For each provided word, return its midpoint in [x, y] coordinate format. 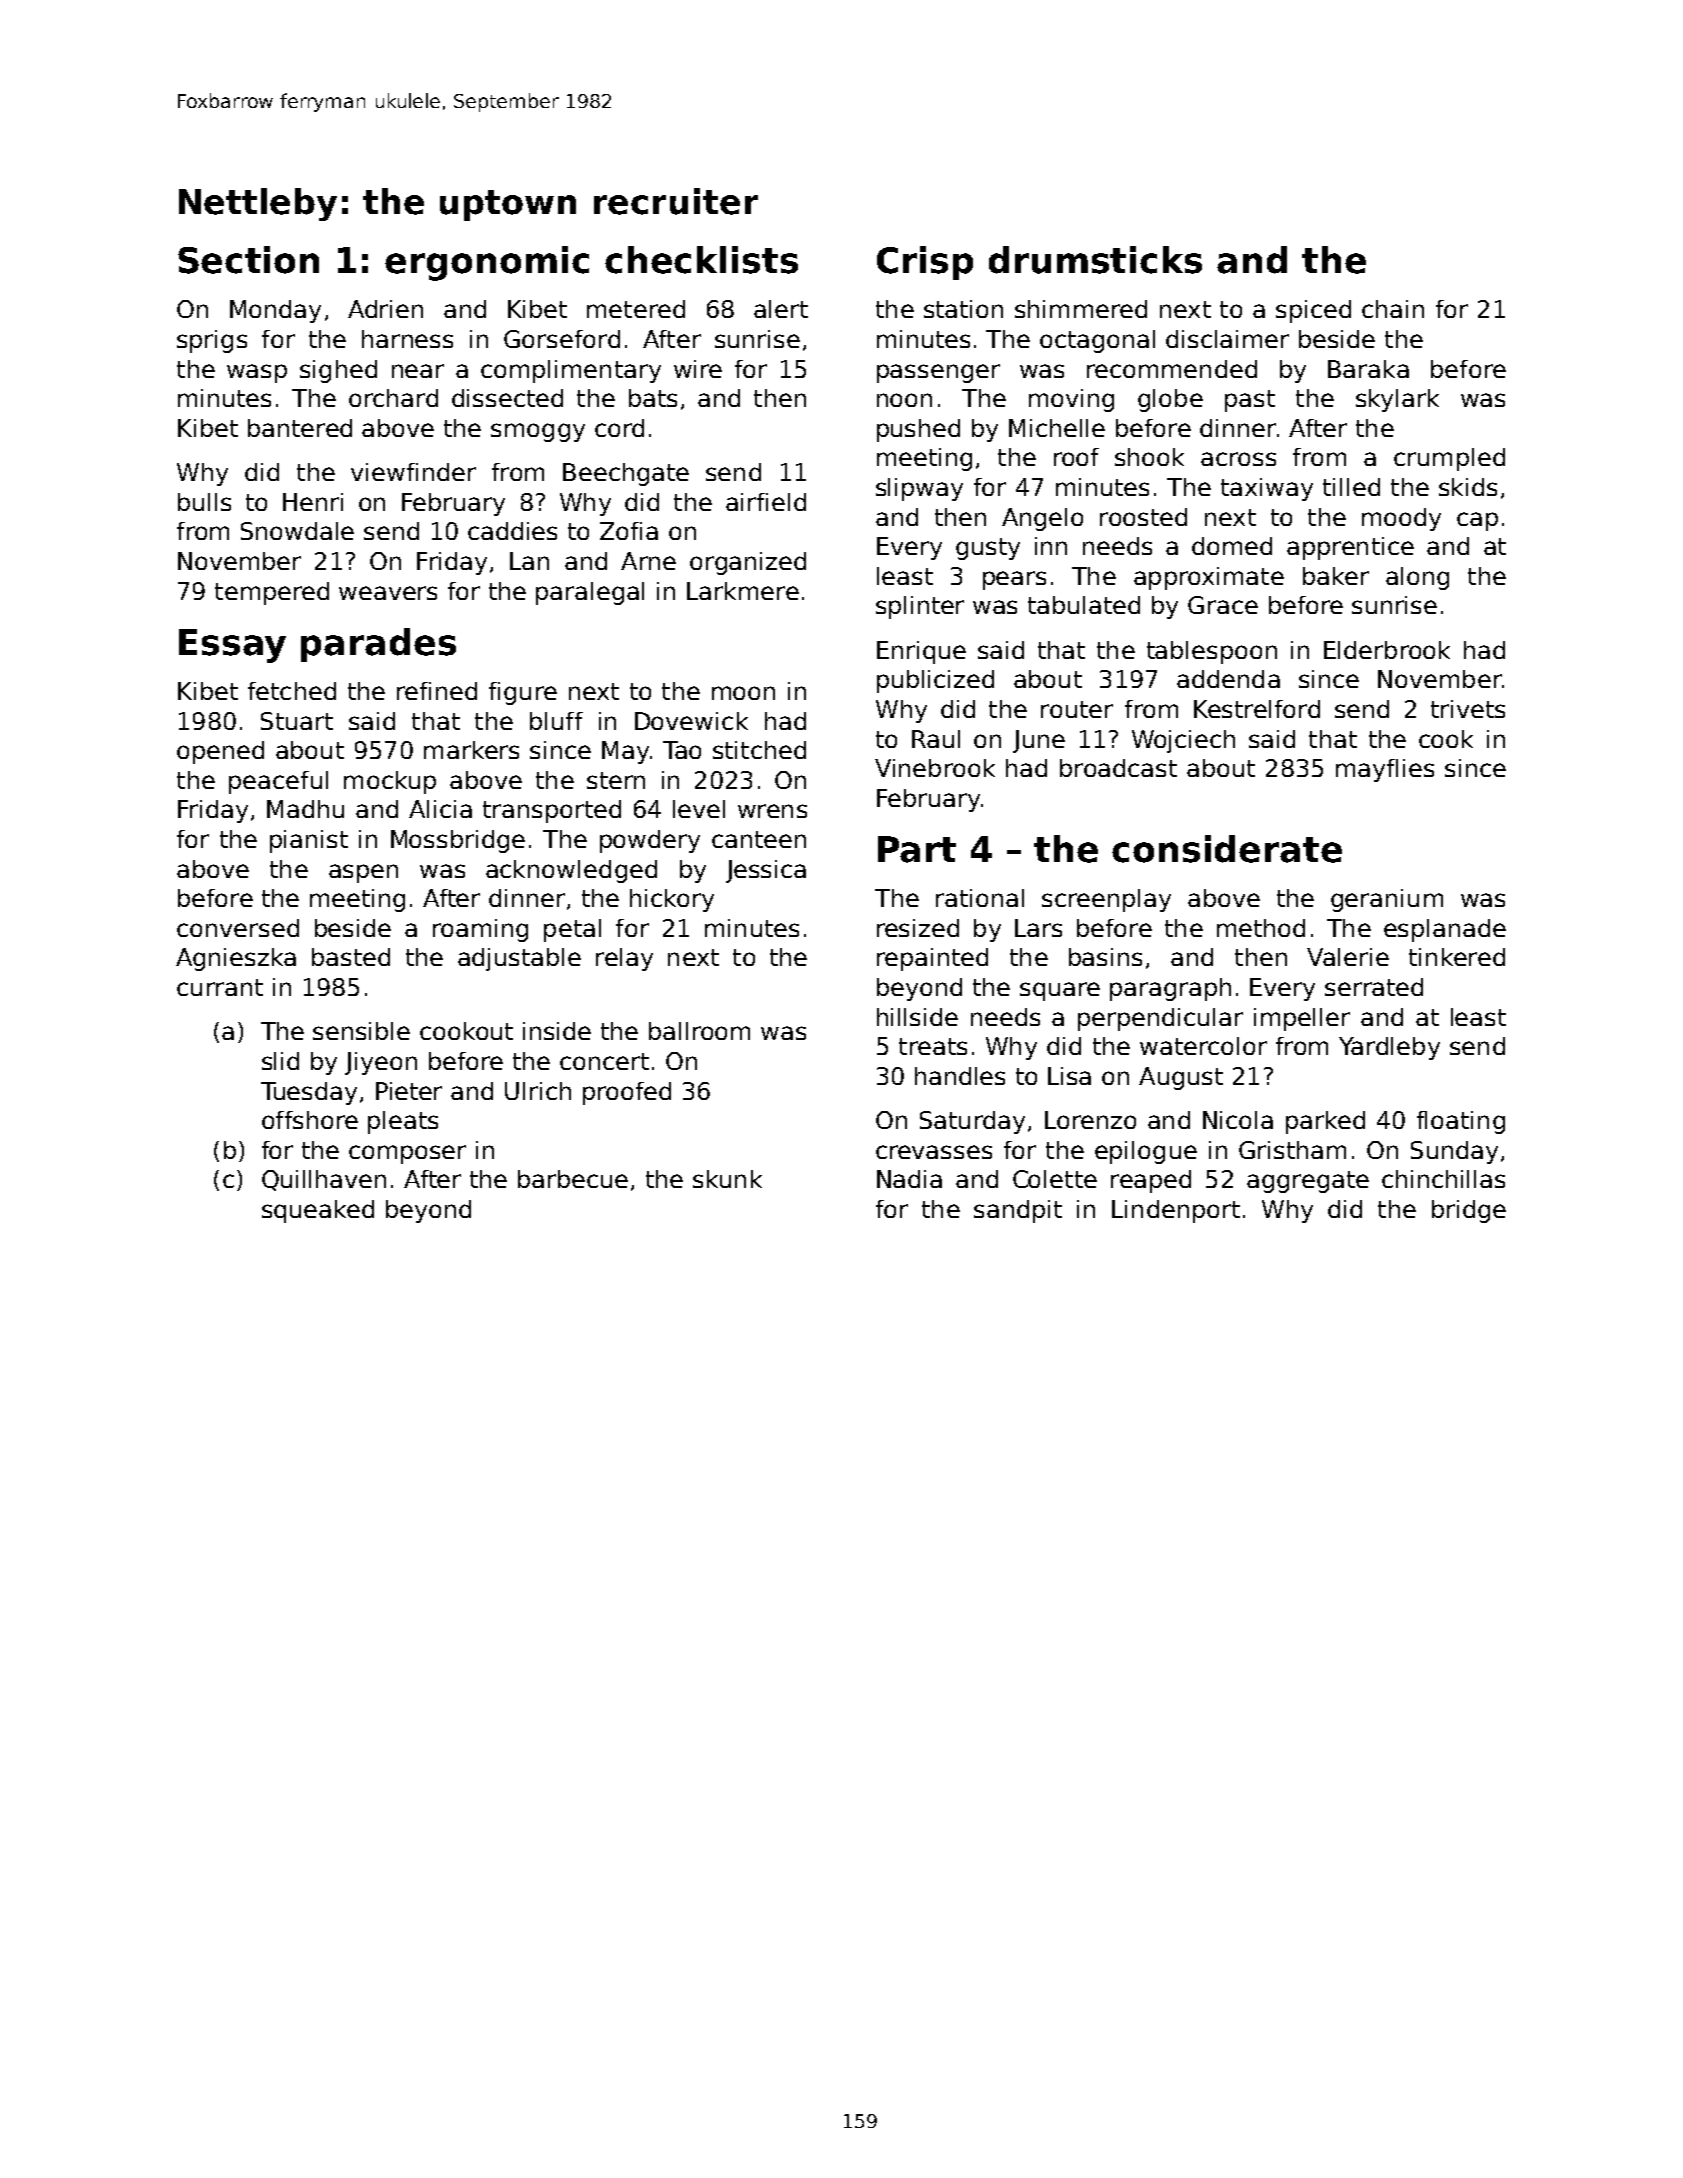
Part [917, 849]
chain [1393, 309]
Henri [313, 502]
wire [698, 369]
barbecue [573, 1179]
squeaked [318, 1211]
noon [904, 400]
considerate [1227, 849]
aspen [363, 873]
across [1238, 459]
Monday [275, 311]
